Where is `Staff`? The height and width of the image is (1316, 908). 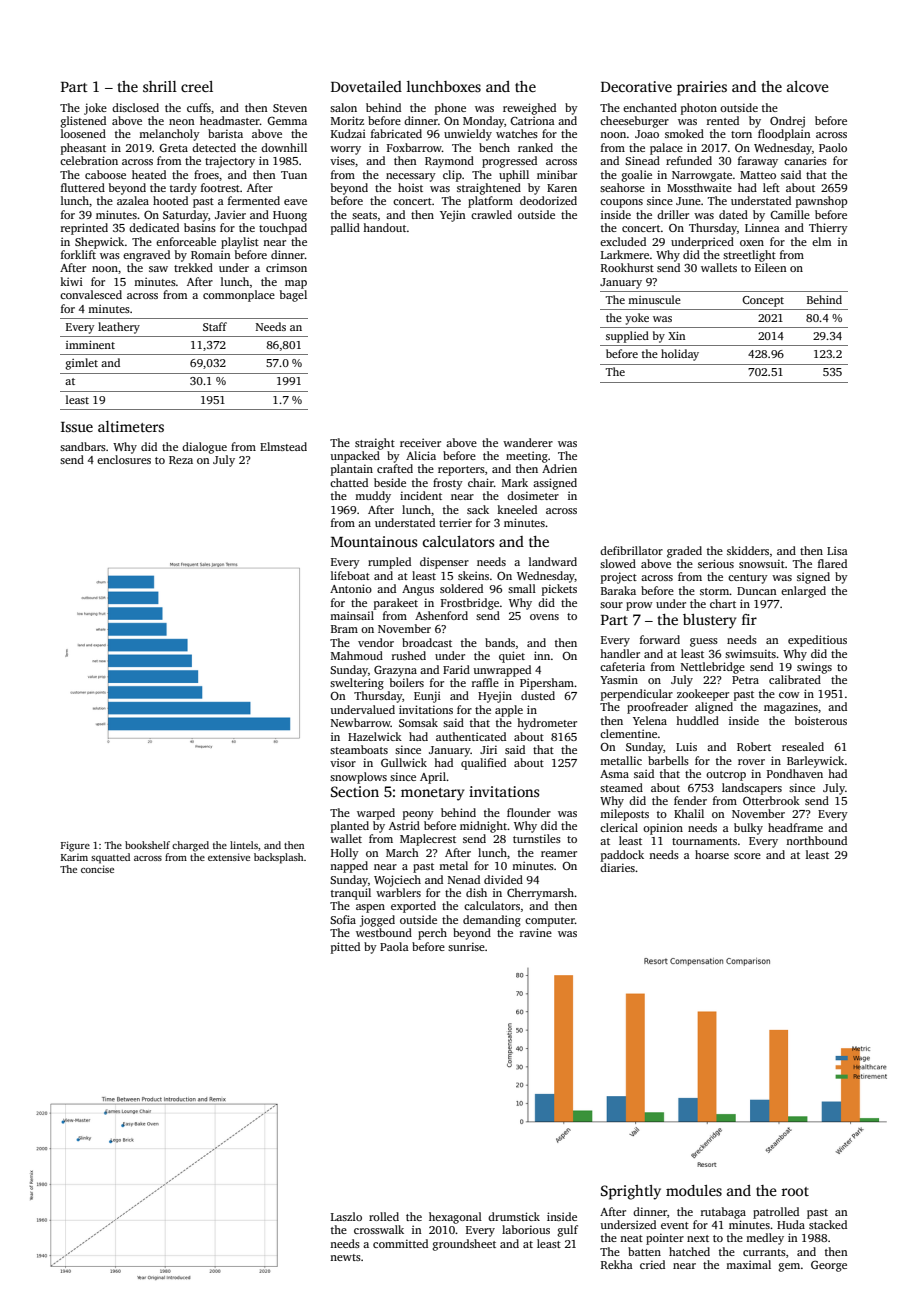 Staff is located at coordinates (215, 326).
